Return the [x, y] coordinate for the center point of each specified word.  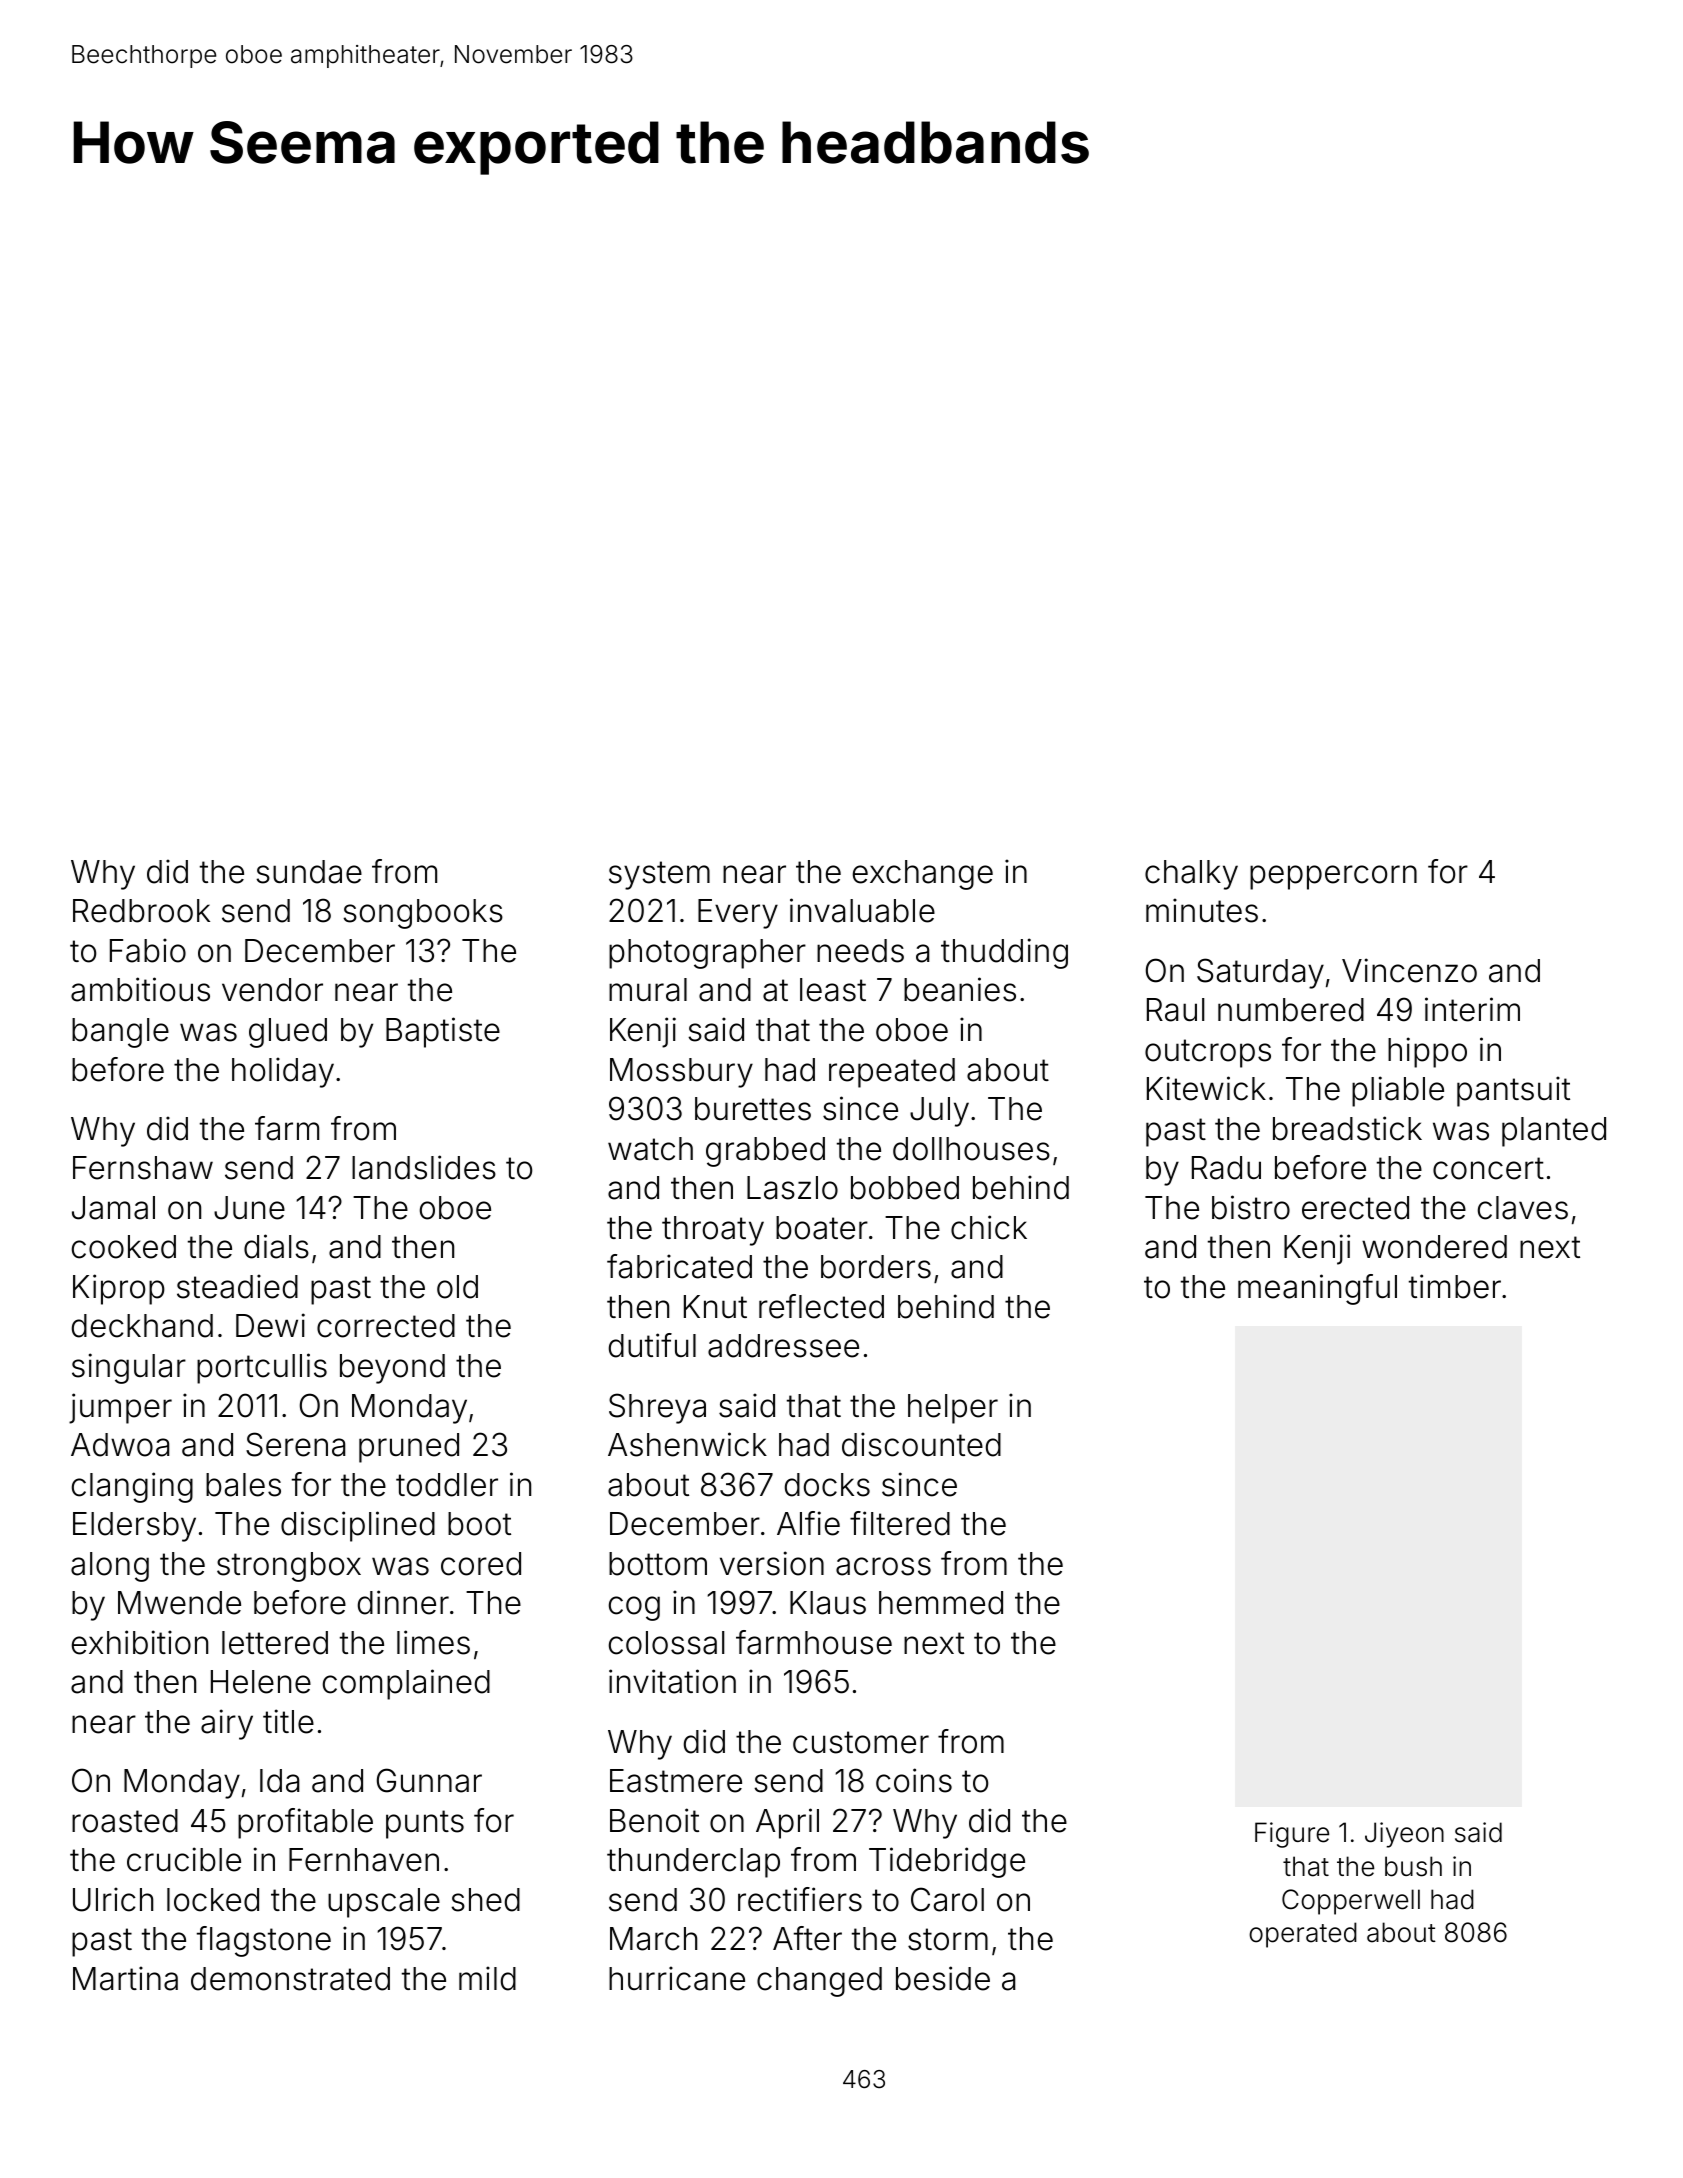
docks [827, 1485]
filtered [900, 1523]
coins [914, 1780]
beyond [392, 1369]
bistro [1251, 1207]
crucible [184, 1859]
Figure [1292, 1835]
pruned [409, 1448]
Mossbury [681, 1073]
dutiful [652, 1345]
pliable [1398, 1091]
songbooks [423, 914]
